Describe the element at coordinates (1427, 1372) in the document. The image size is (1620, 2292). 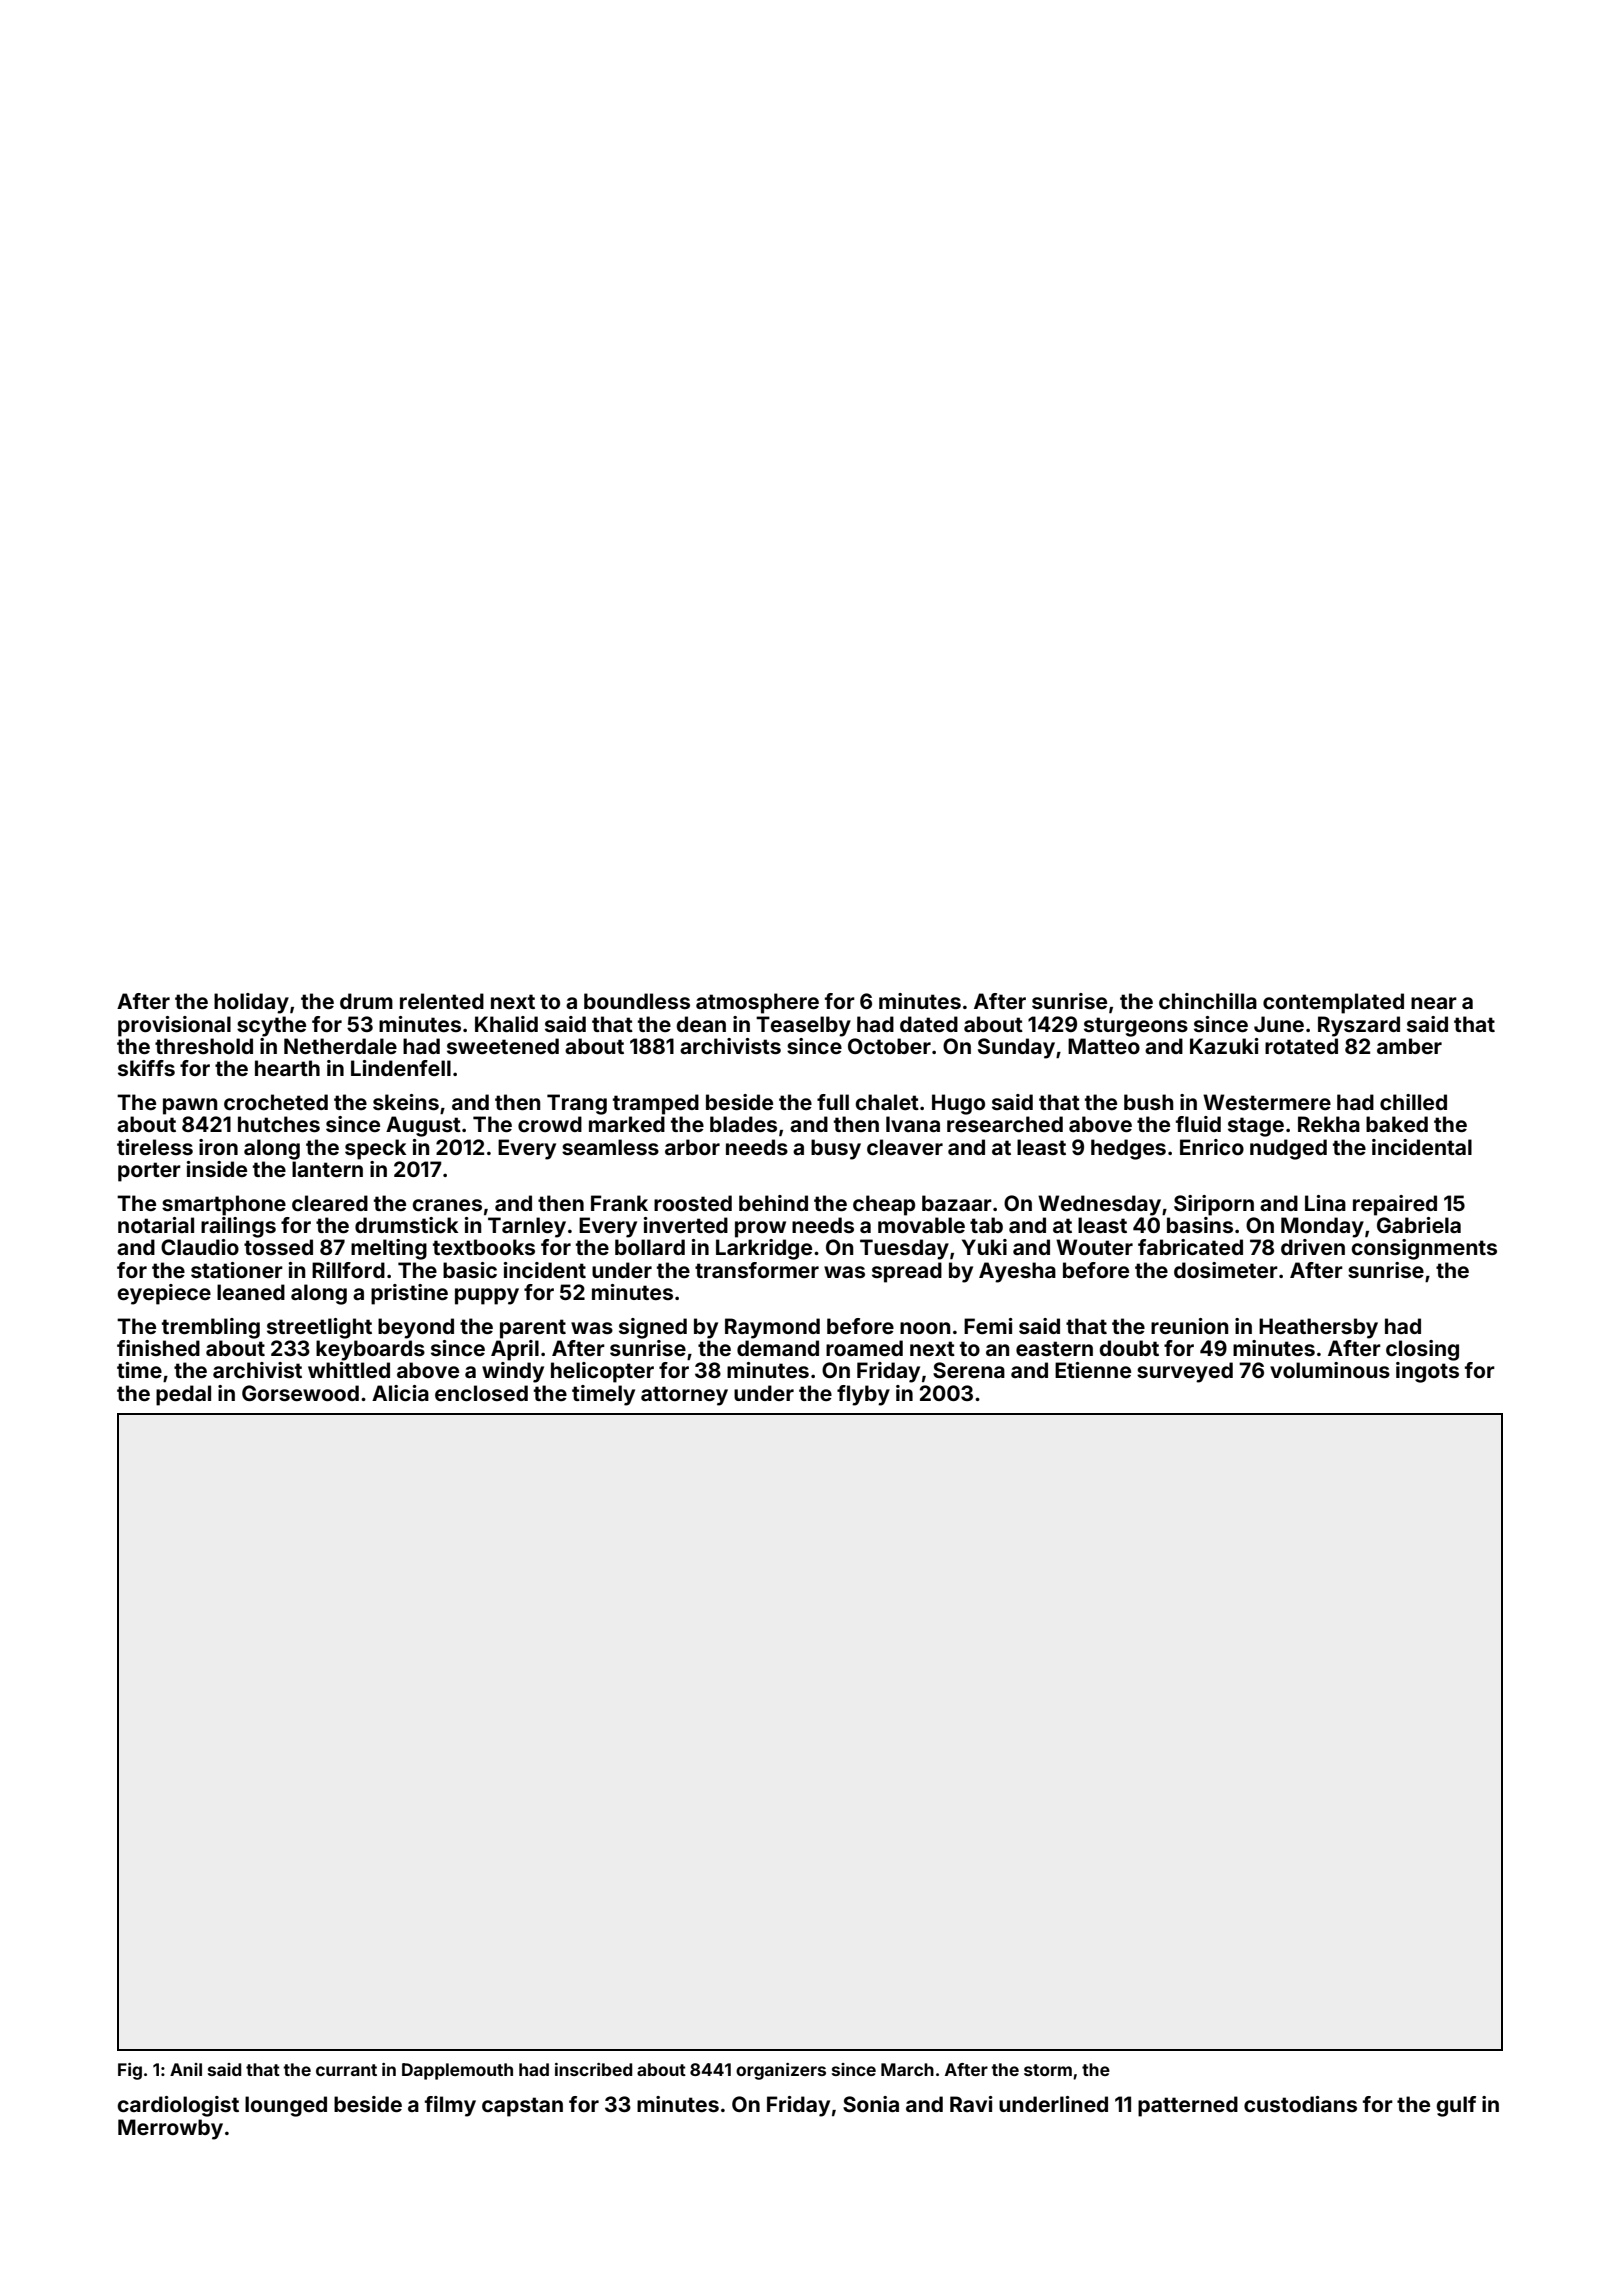
I see `ingots` at that location.
